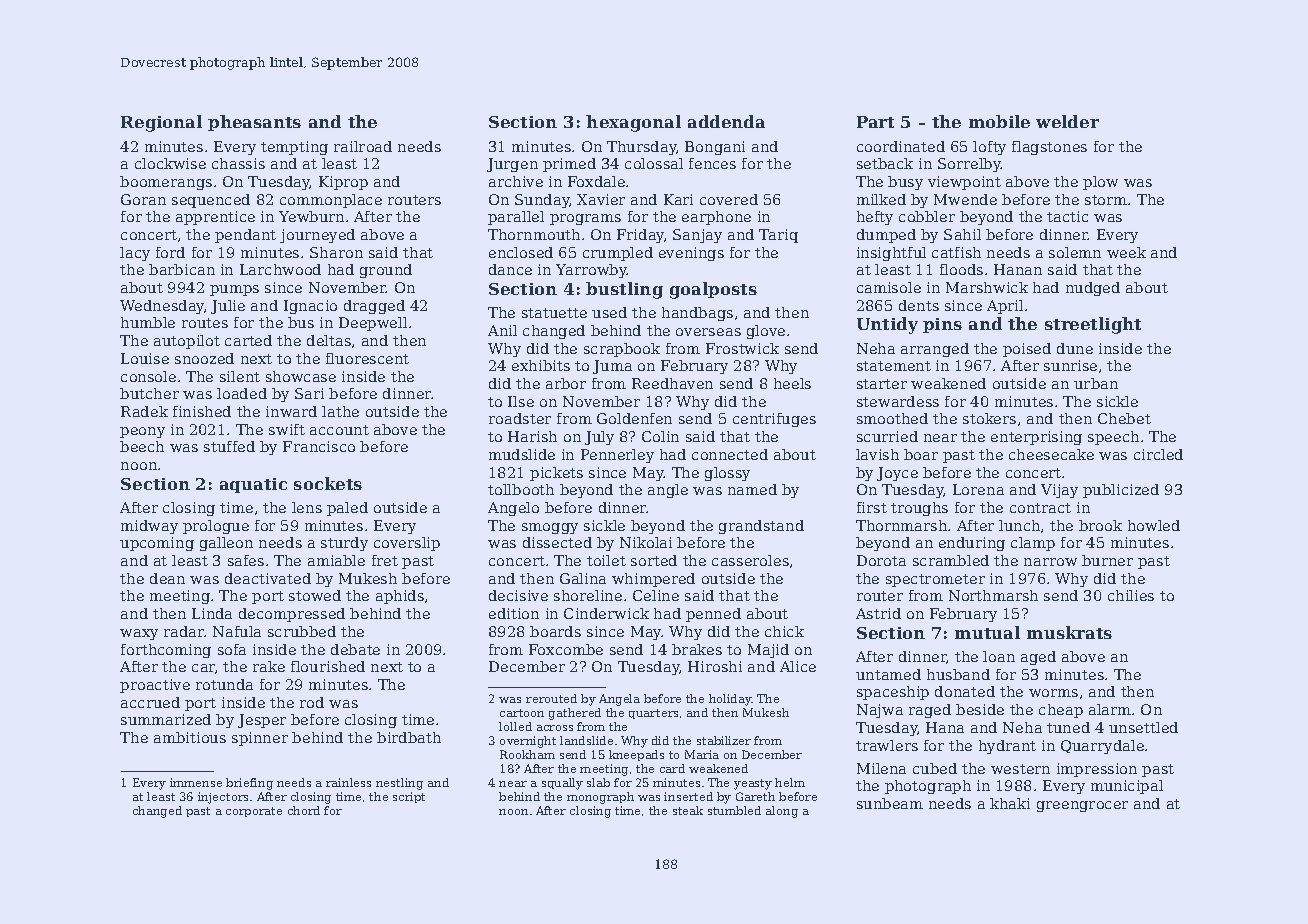 The width and height of the screenshot is (1308, 924). What do you see at coordinates (254, 123) in the screenshot?
I see `pheasants` at bounding box center [254, 123].
